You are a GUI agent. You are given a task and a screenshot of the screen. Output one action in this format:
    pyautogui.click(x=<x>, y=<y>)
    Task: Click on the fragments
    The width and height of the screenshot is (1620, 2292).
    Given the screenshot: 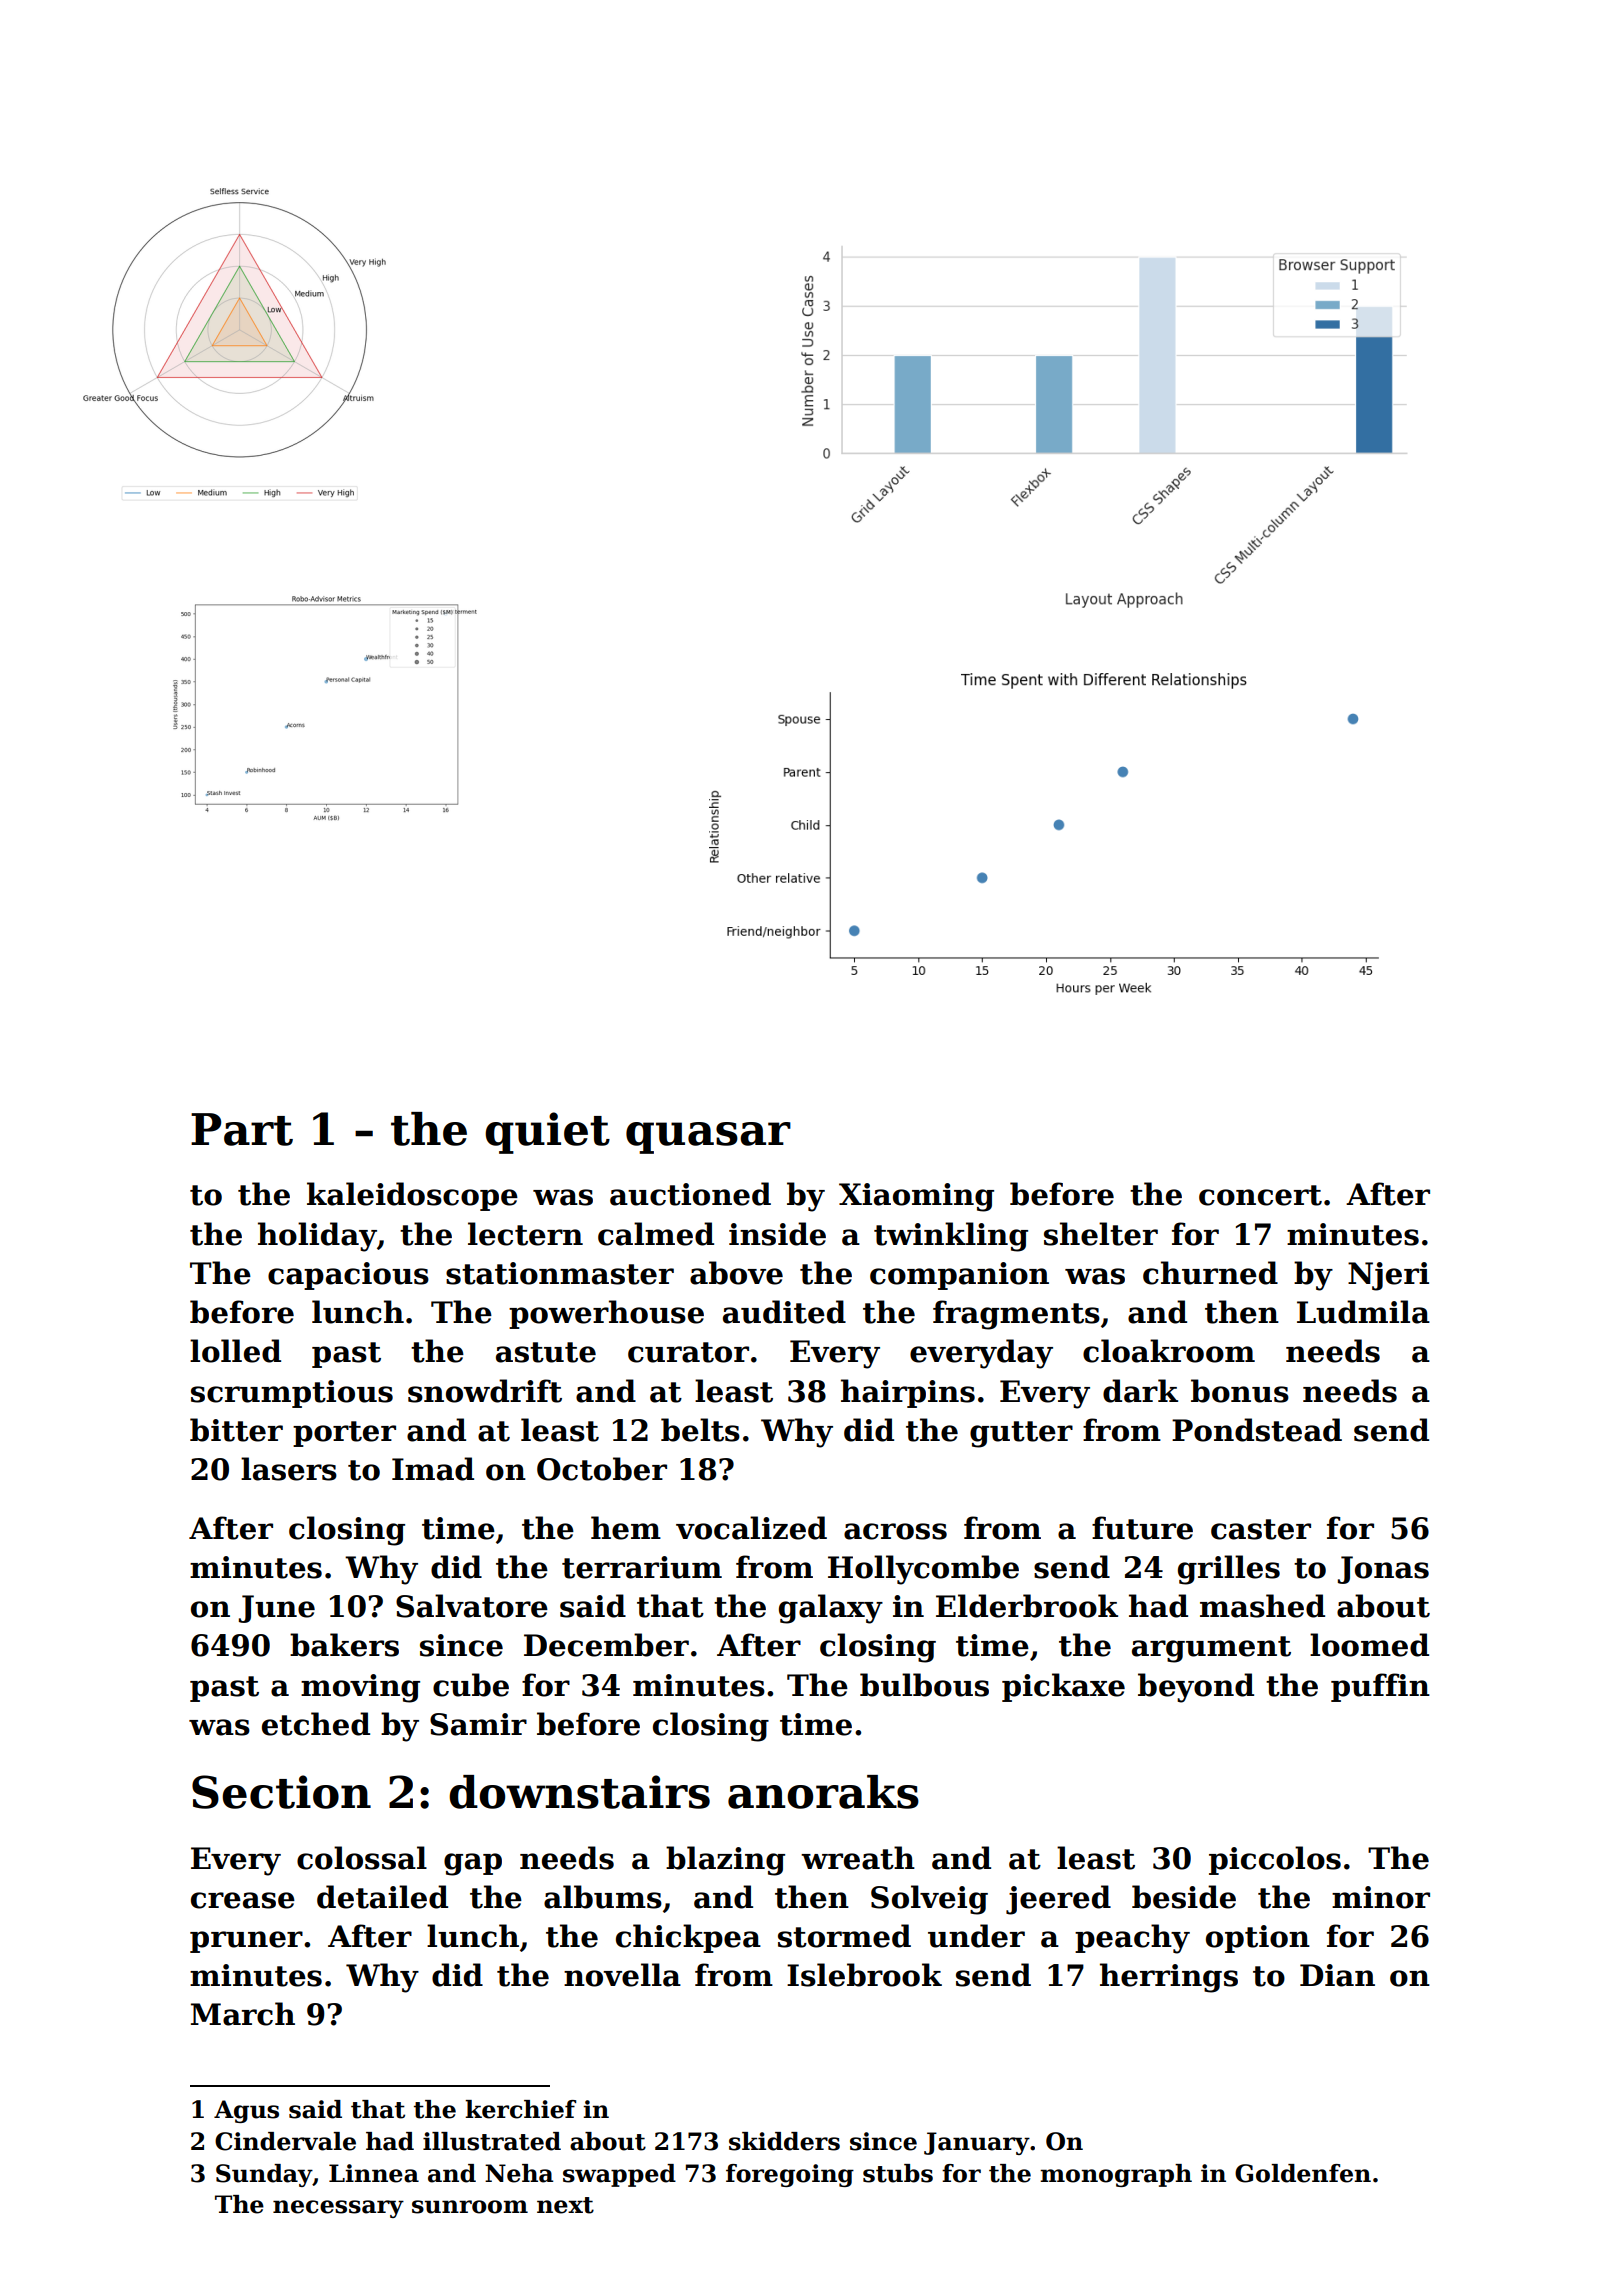 What is the action you would take?
    pyautogui.click(x=1016, y=1315)
